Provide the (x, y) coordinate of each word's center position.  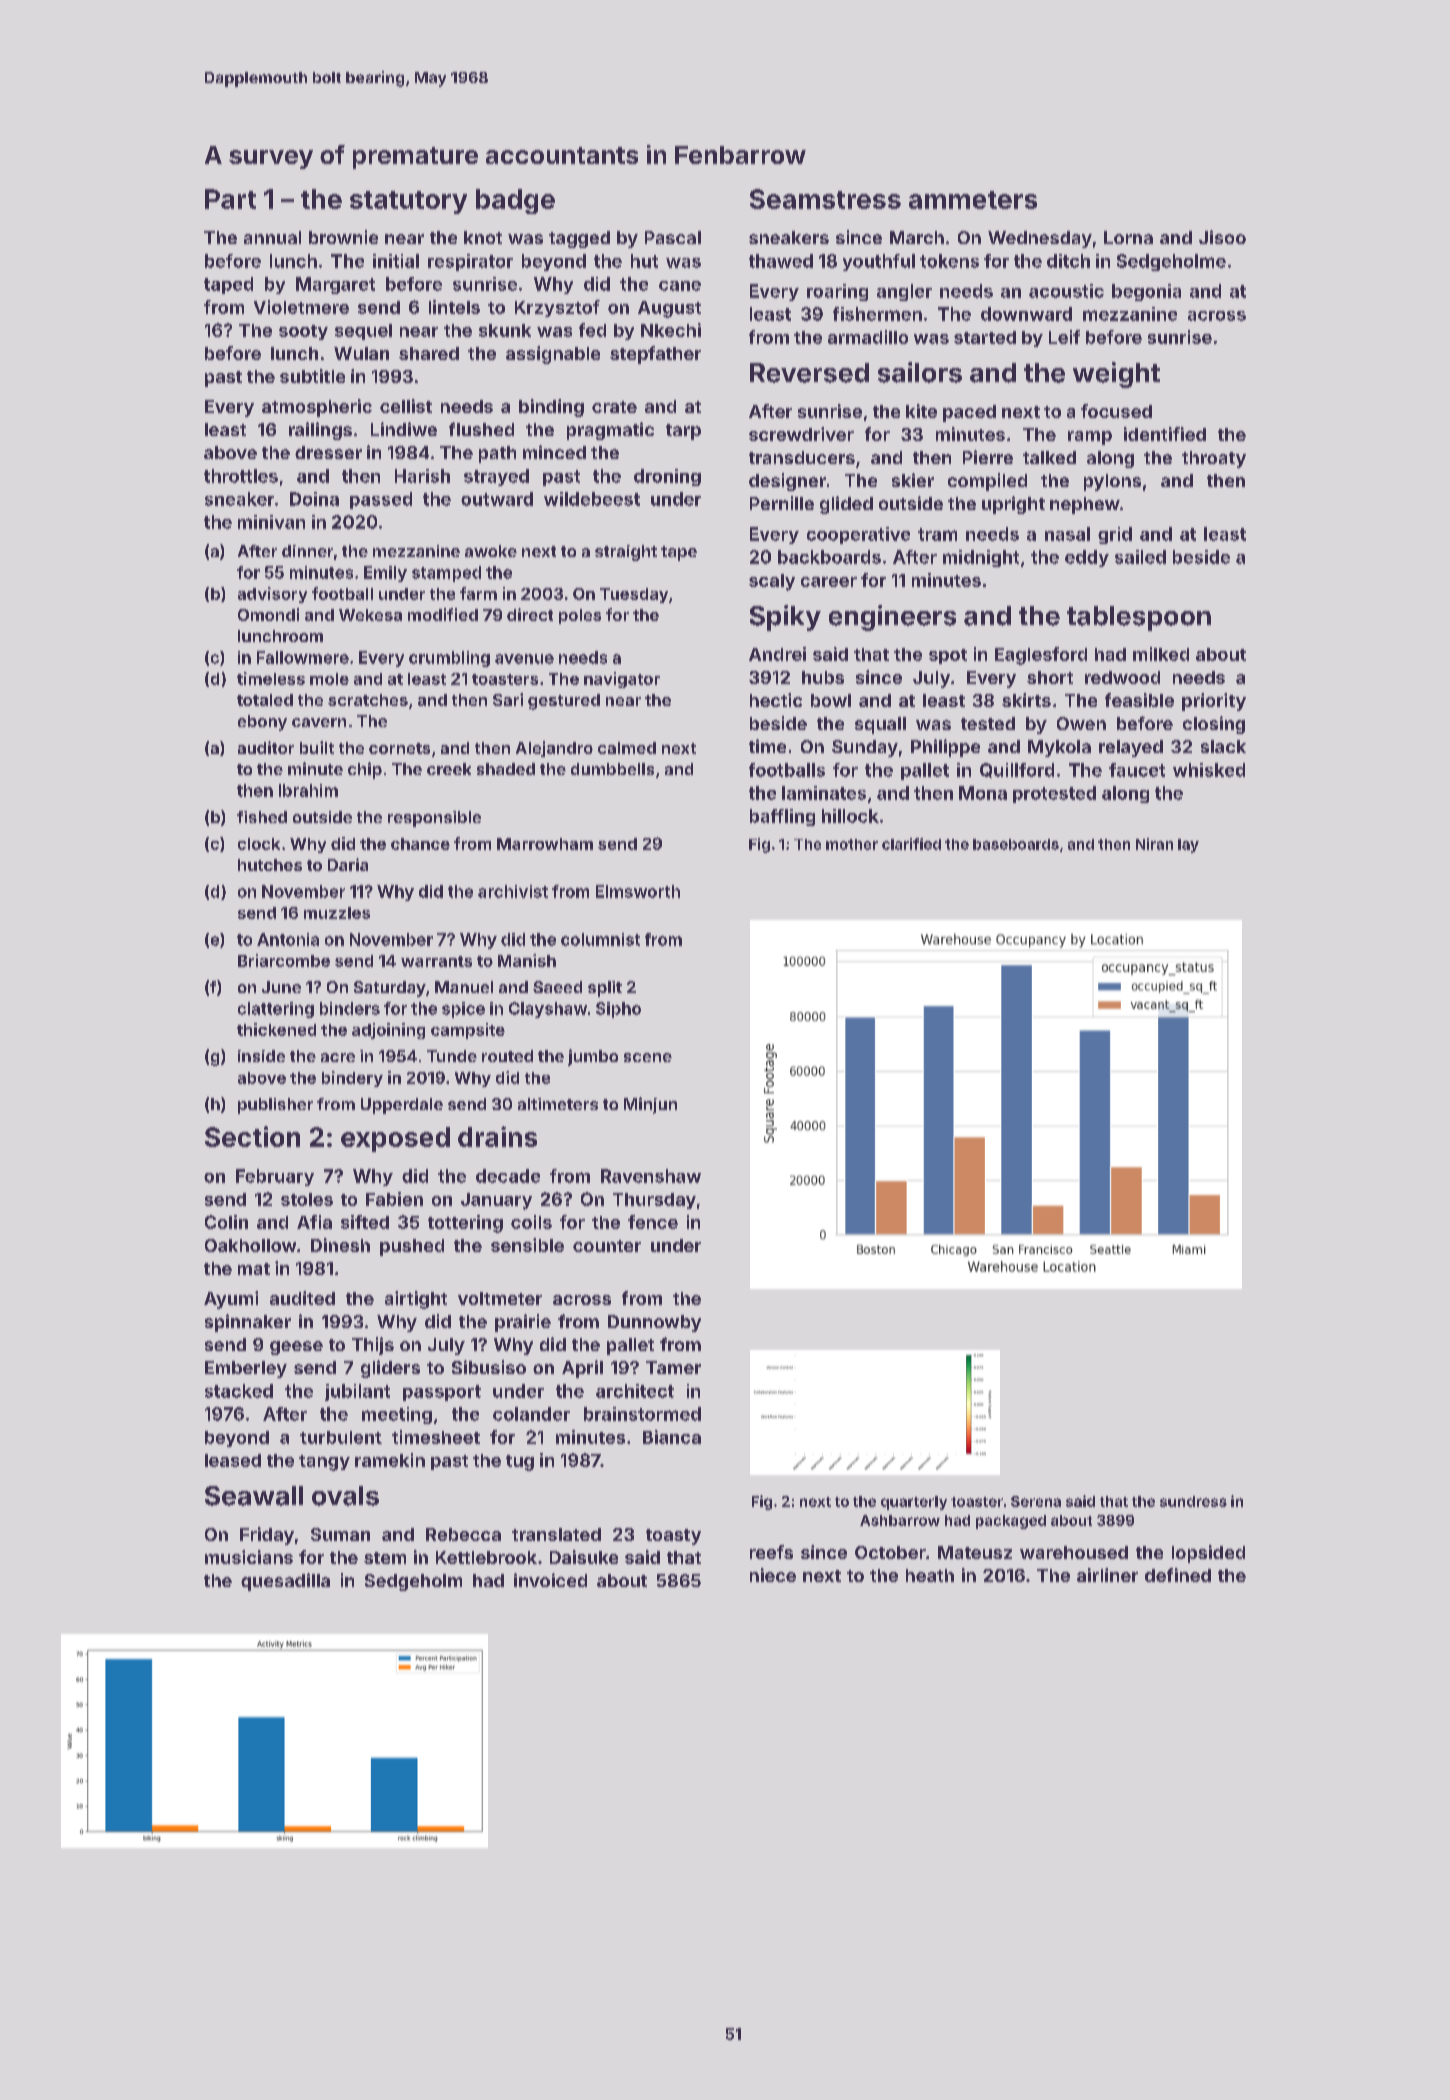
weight (1116, 375)
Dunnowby (654, 1323)
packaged (1011, 1522)
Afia (314, 1222)
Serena (1036, 1501)
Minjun (650, 1105)
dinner (307, 551)
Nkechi (671, 330)
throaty (1214, 459)
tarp (683, 432)
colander (531, 1414)
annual (272, 237)
